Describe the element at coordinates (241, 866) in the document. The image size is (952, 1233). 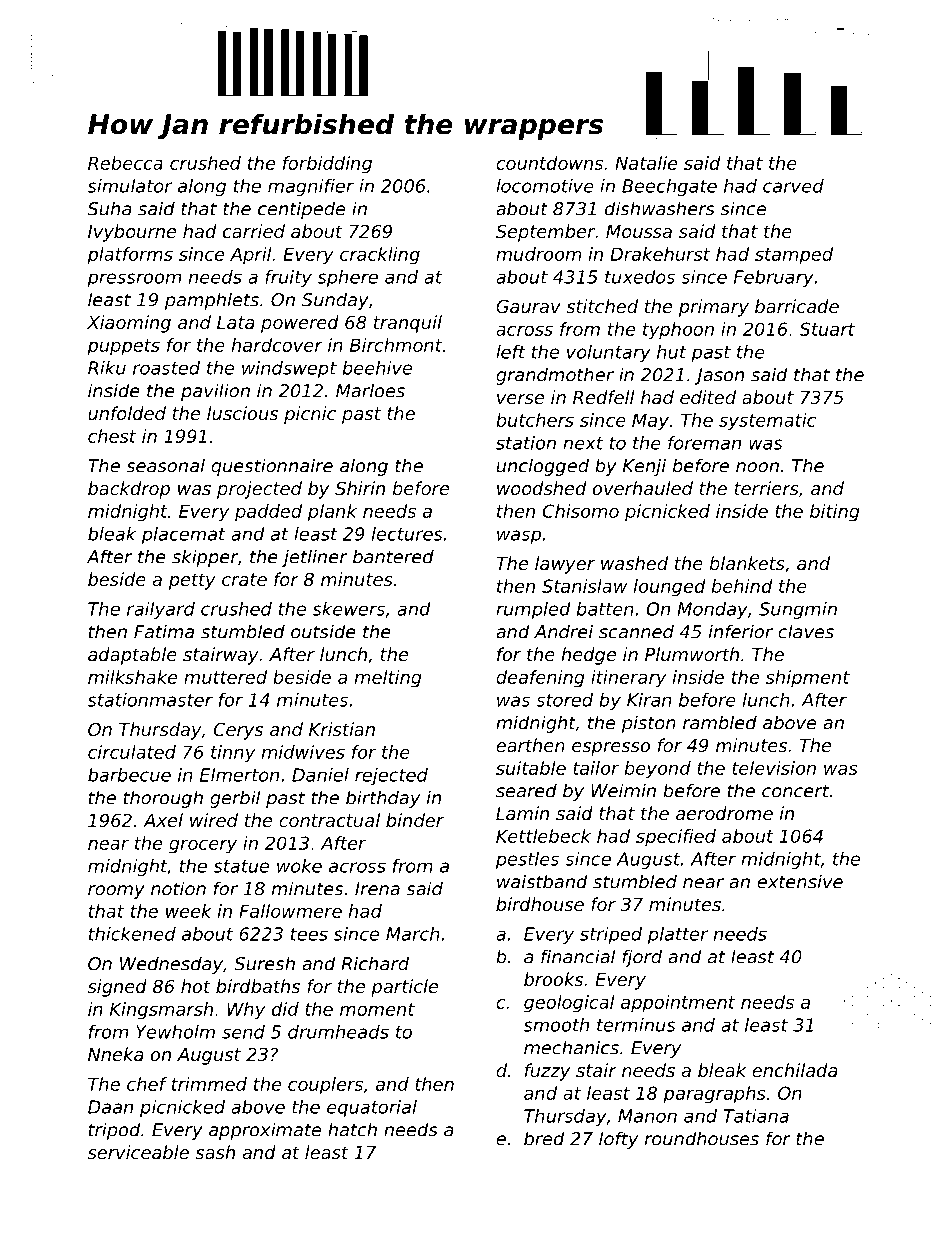
I see `statue` at that location.
